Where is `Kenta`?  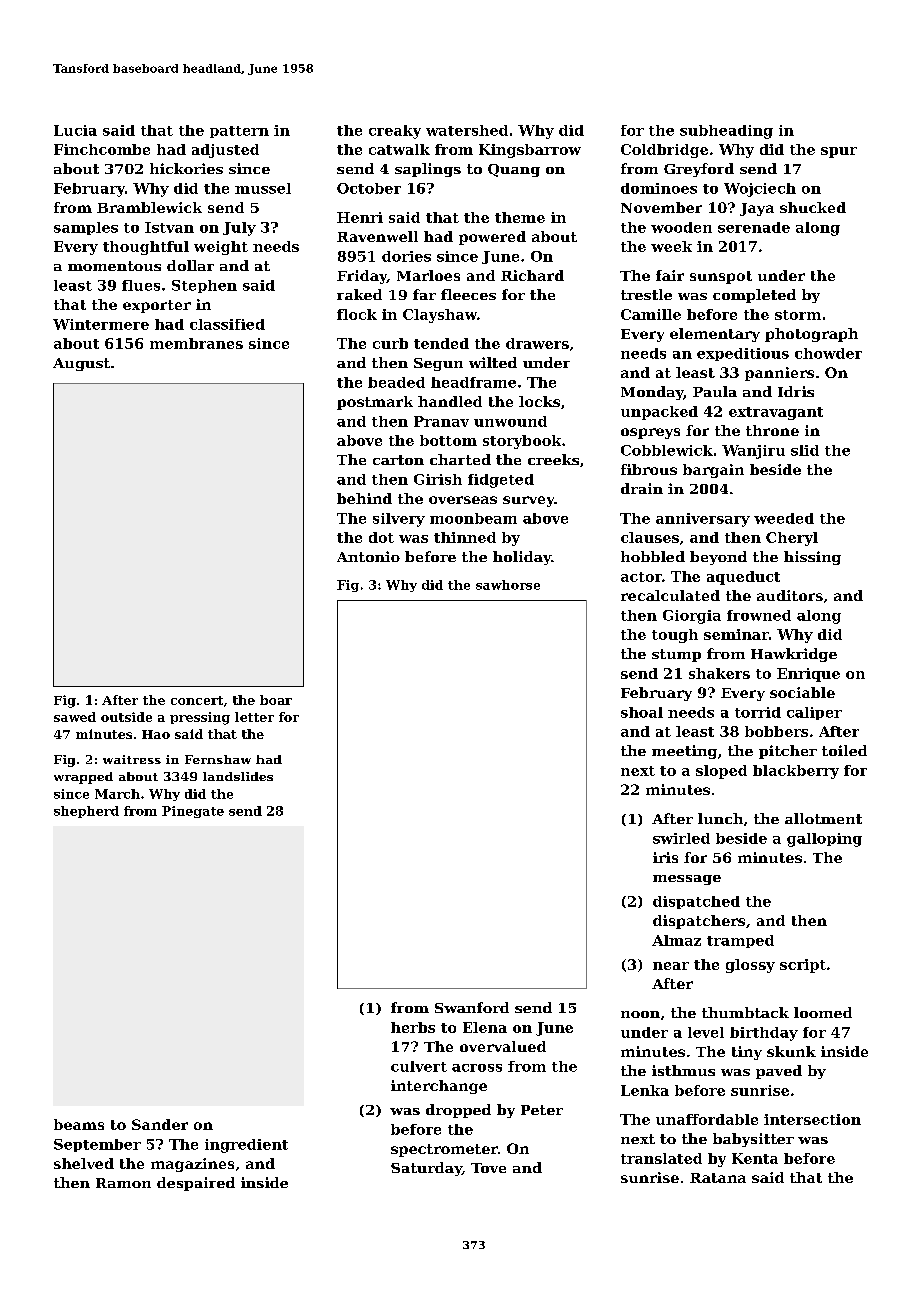
Kenta is located at coordinates (755, 1158).
